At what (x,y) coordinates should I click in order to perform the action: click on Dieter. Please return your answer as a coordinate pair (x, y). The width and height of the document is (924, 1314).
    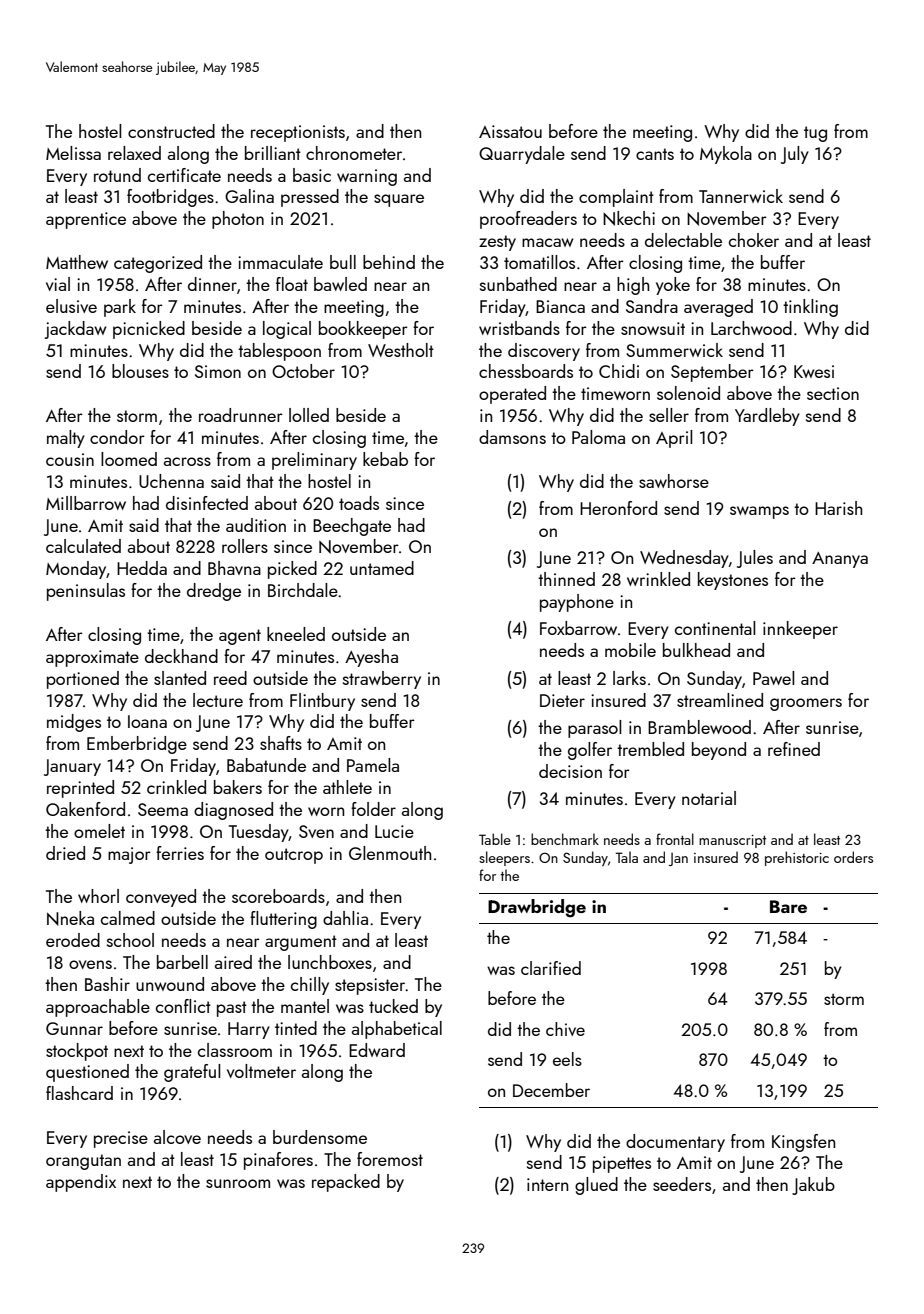
    Looking at the image, I should click on (562, 700).
